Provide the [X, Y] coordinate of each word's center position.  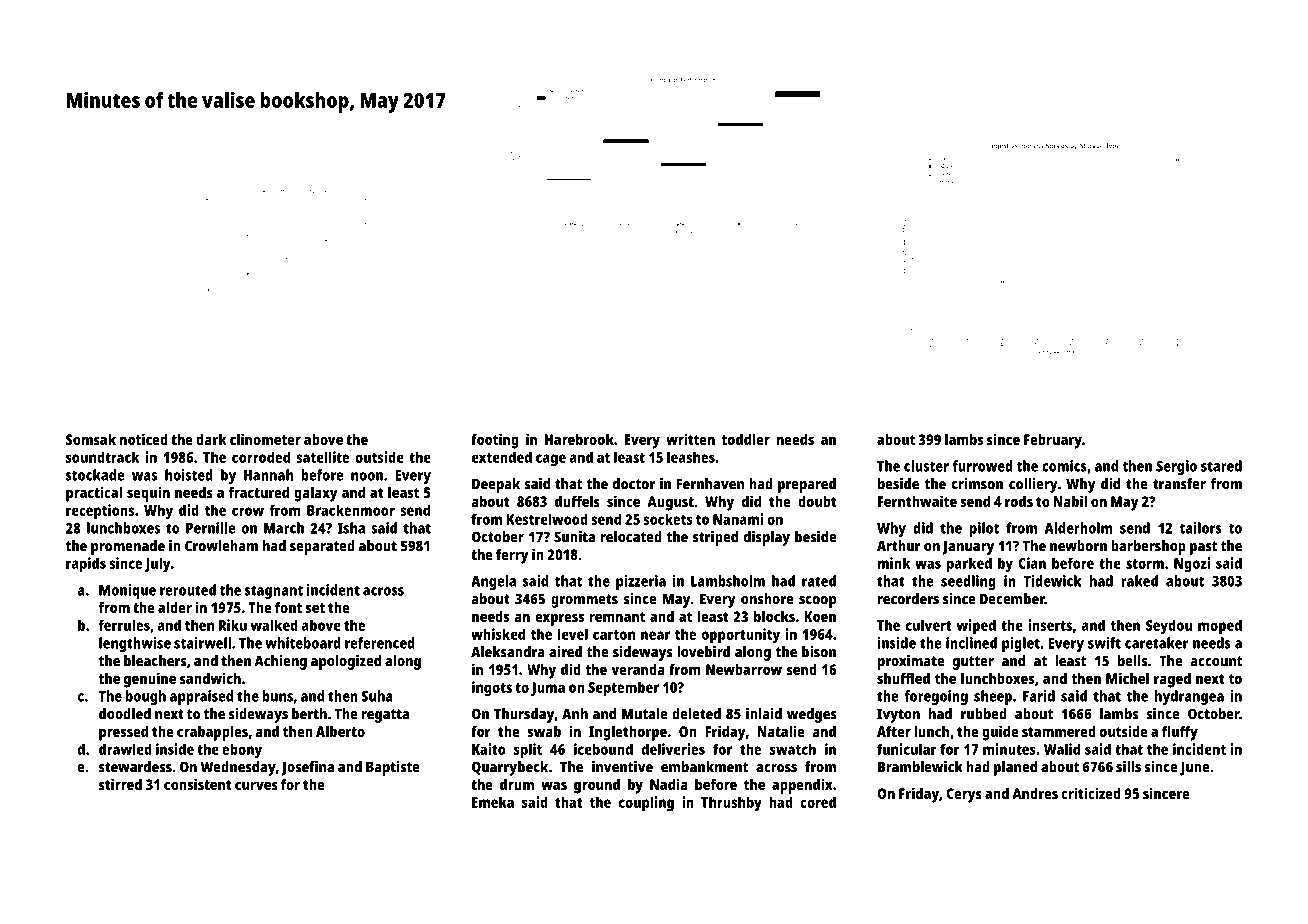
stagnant [274, 592]
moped [1220, 627]
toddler [746, 439]
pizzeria [641, 582]
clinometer [265, 439]
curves [256, 785]
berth [309, 714]
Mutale [644, 714]
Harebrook [579, 439]
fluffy [1180, 733]
